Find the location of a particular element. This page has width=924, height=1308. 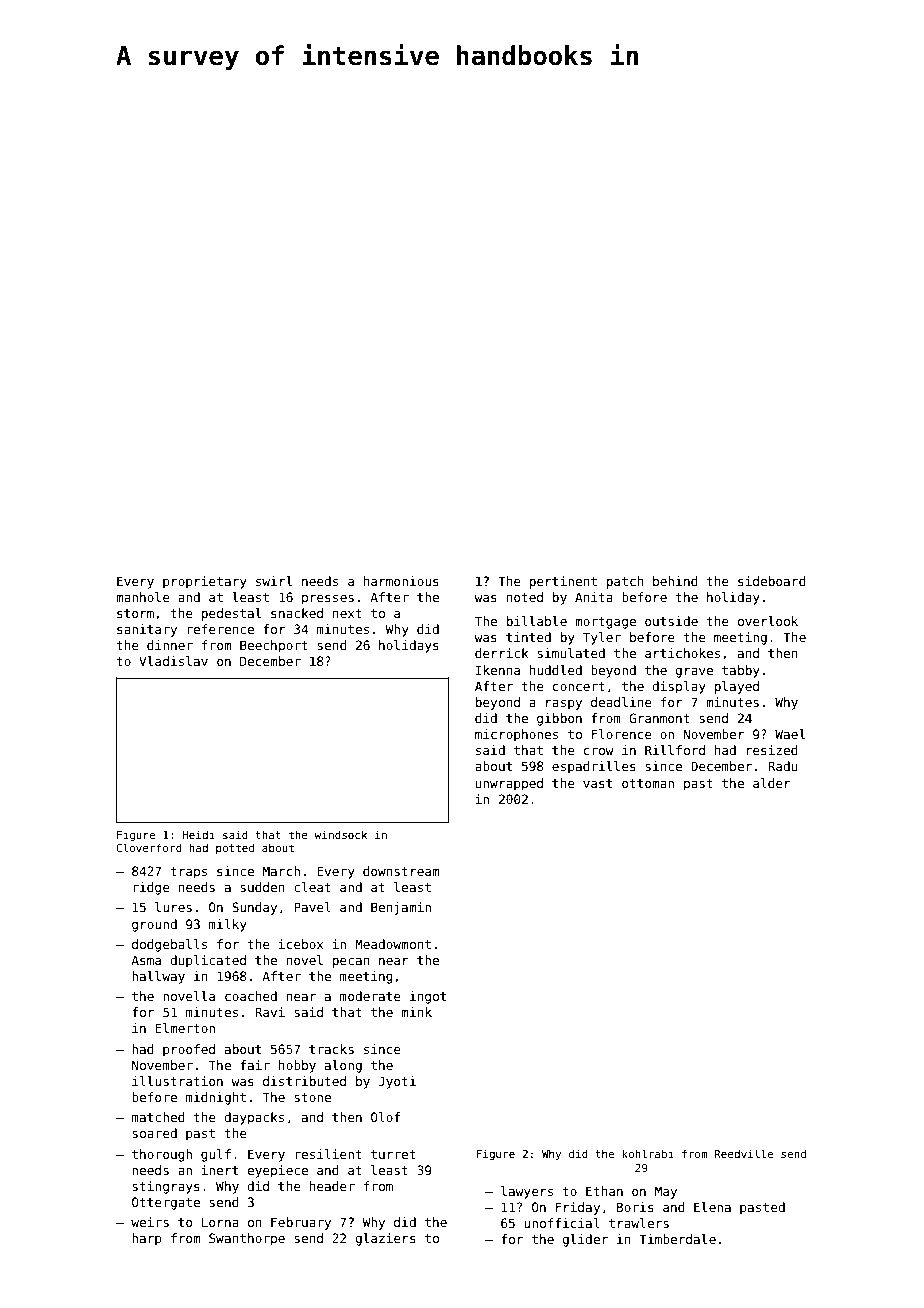

icebox is located at coordinates (301, 944).
